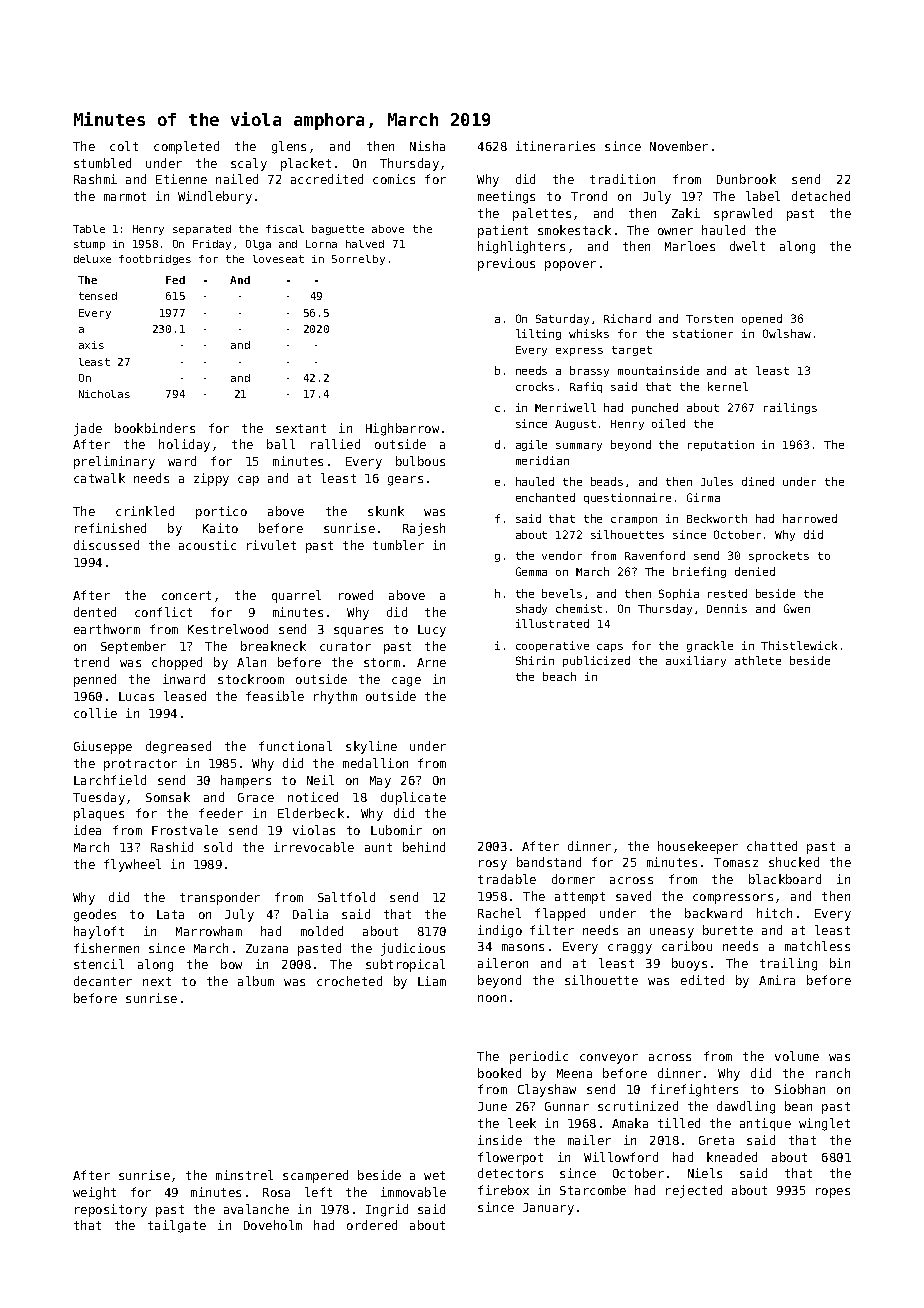  Describe the element at coordinates (394, 179) in the page. I see `comics` at that location.
